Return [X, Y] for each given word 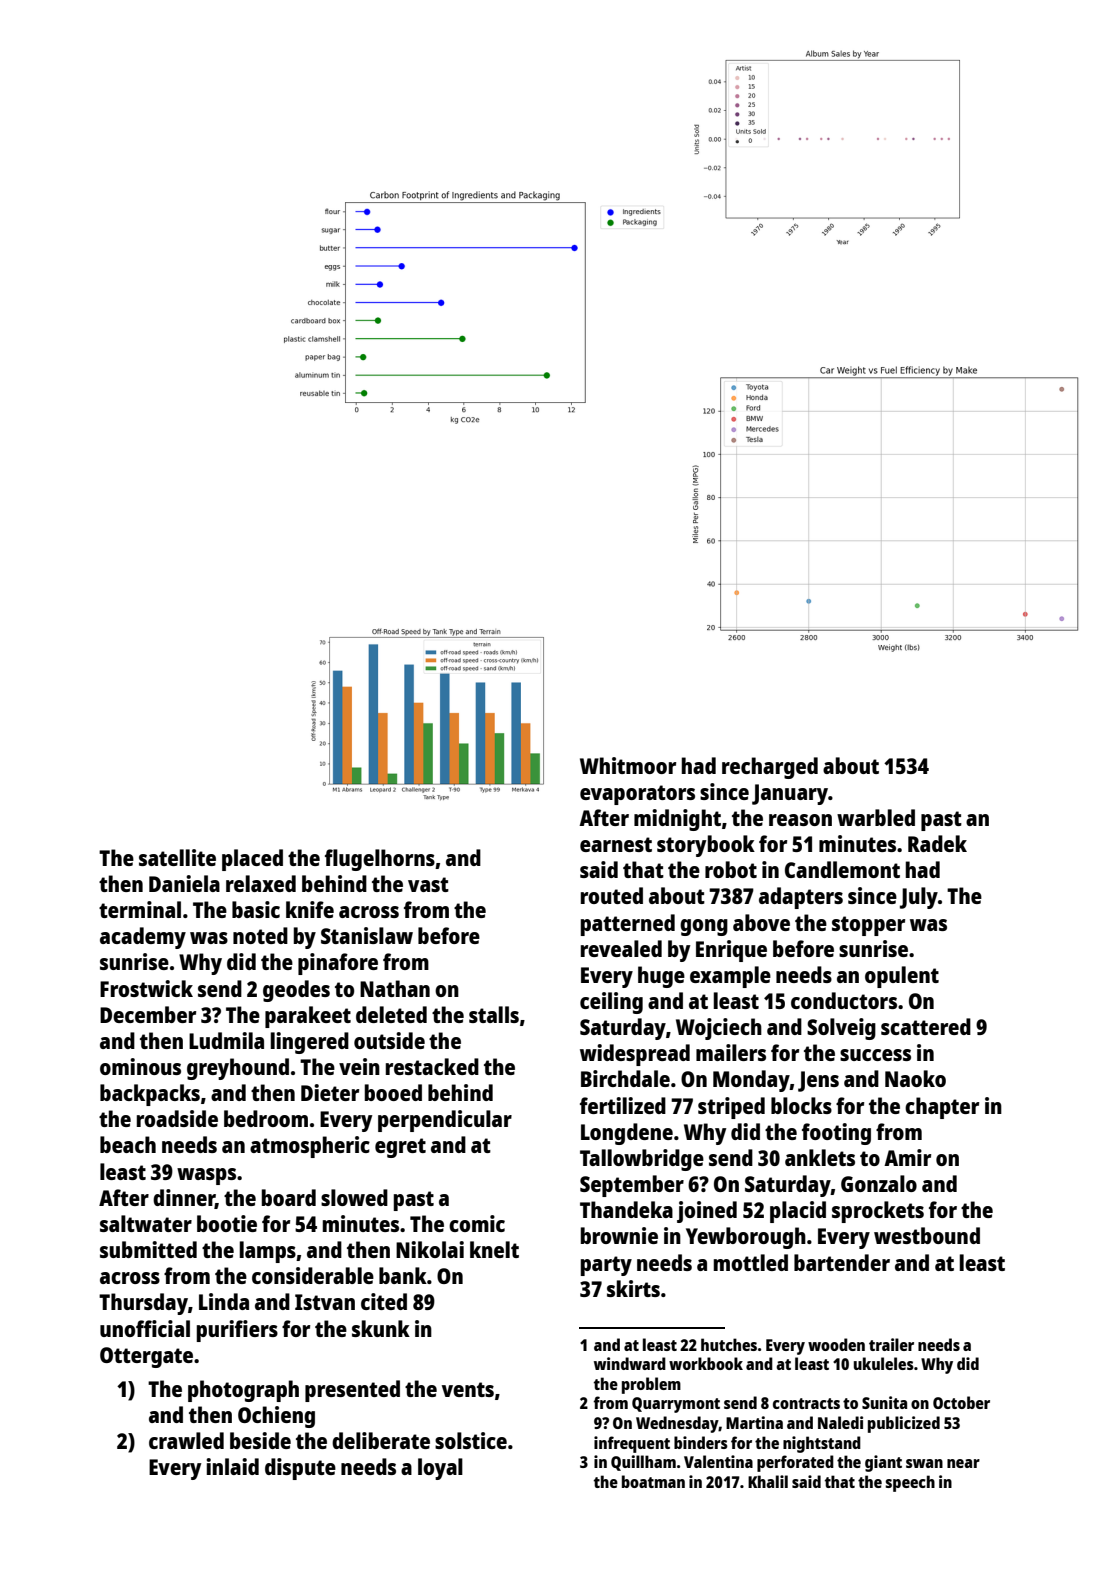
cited [384, 1301]
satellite [177, 857]
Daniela [184, 883]
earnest [616, 844]
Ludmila [226, 1040]
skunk [381, 1328]
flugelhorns [380, 860]
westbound [927, 1235]
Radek [937, 843]
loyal [440, 1469]
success [875, 1055]
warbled [876, 817]
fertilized [623, 1105]
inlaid [232, 1466]
